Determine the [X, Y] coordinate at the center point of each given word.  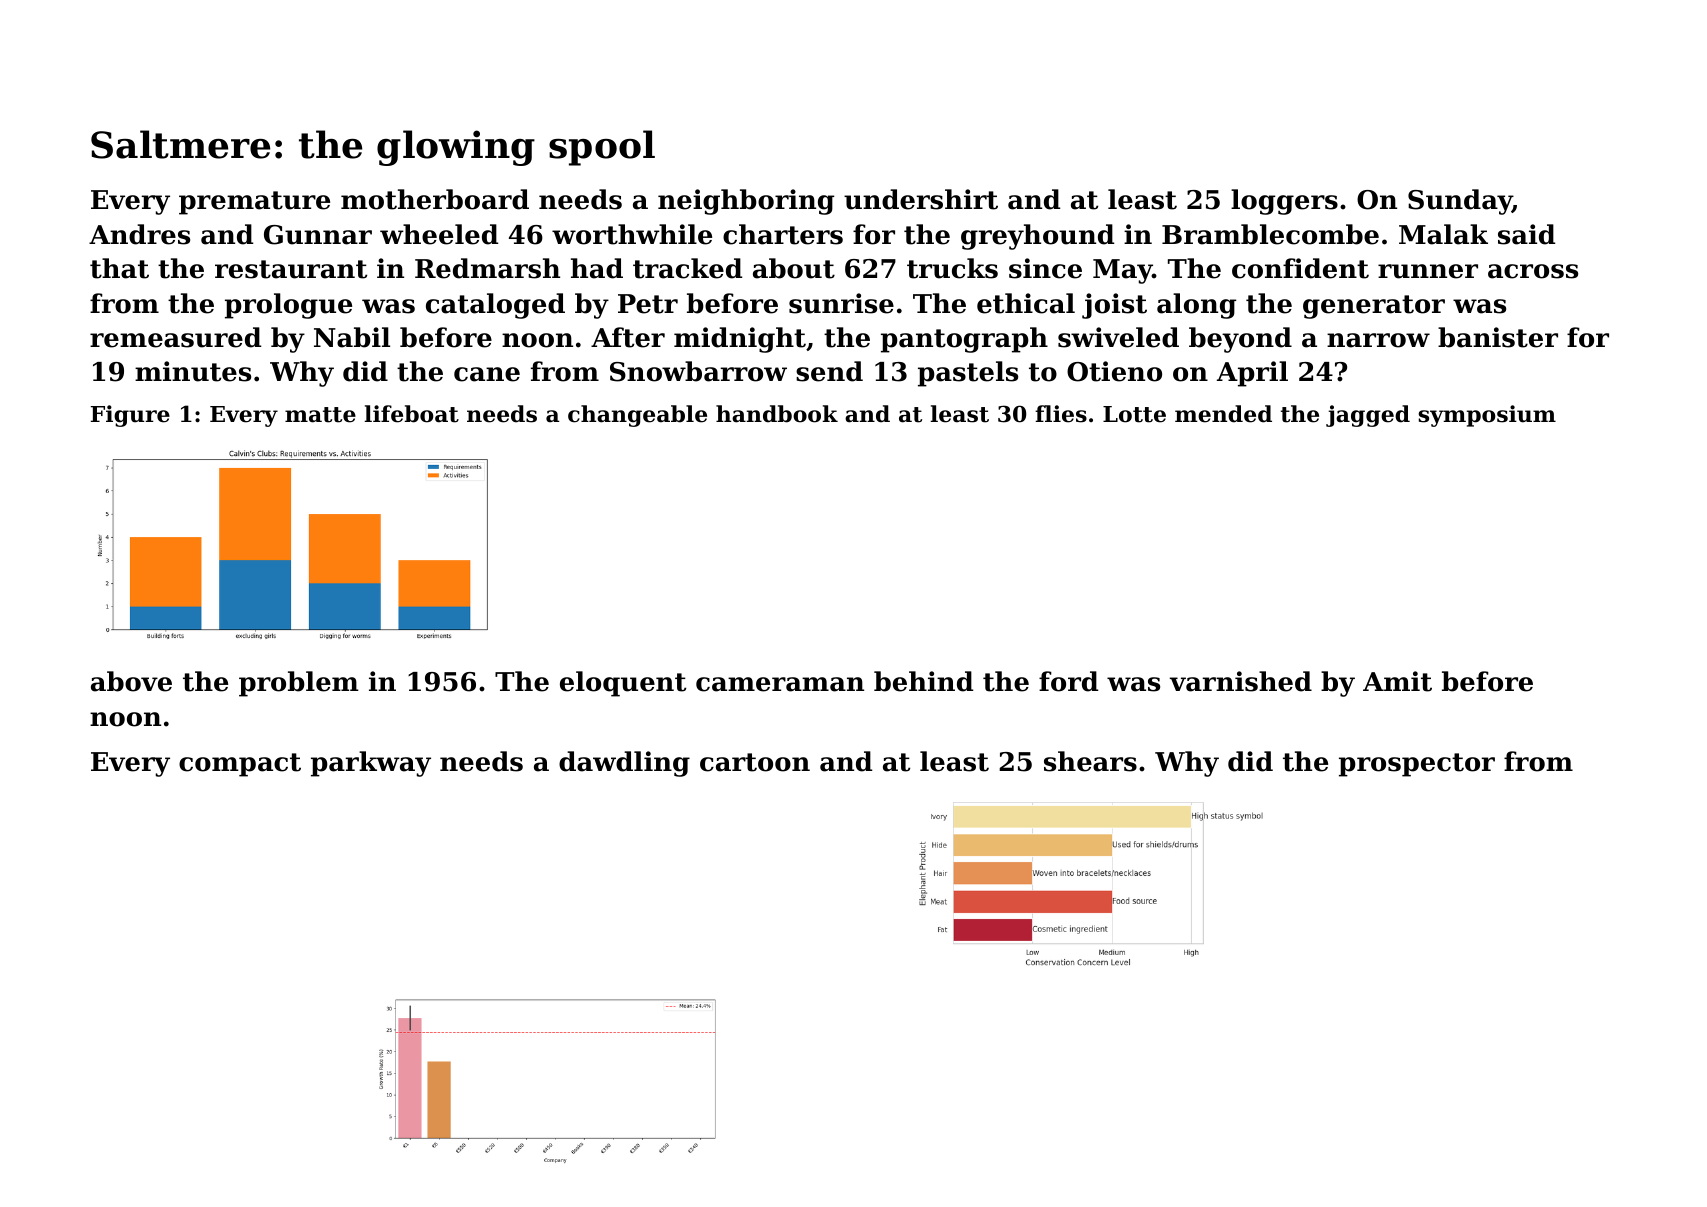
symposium [1487, 416]
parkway [371, 764]
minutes [193, 371]
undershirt [921, 199]
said [1526, 234]
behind [923, 681]
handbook [777, 414]
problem [299, 684]
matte [320, 415]
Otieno [1114, 371]
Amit [1397, 681]
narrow [1378, 340]
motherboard [435, 199]
